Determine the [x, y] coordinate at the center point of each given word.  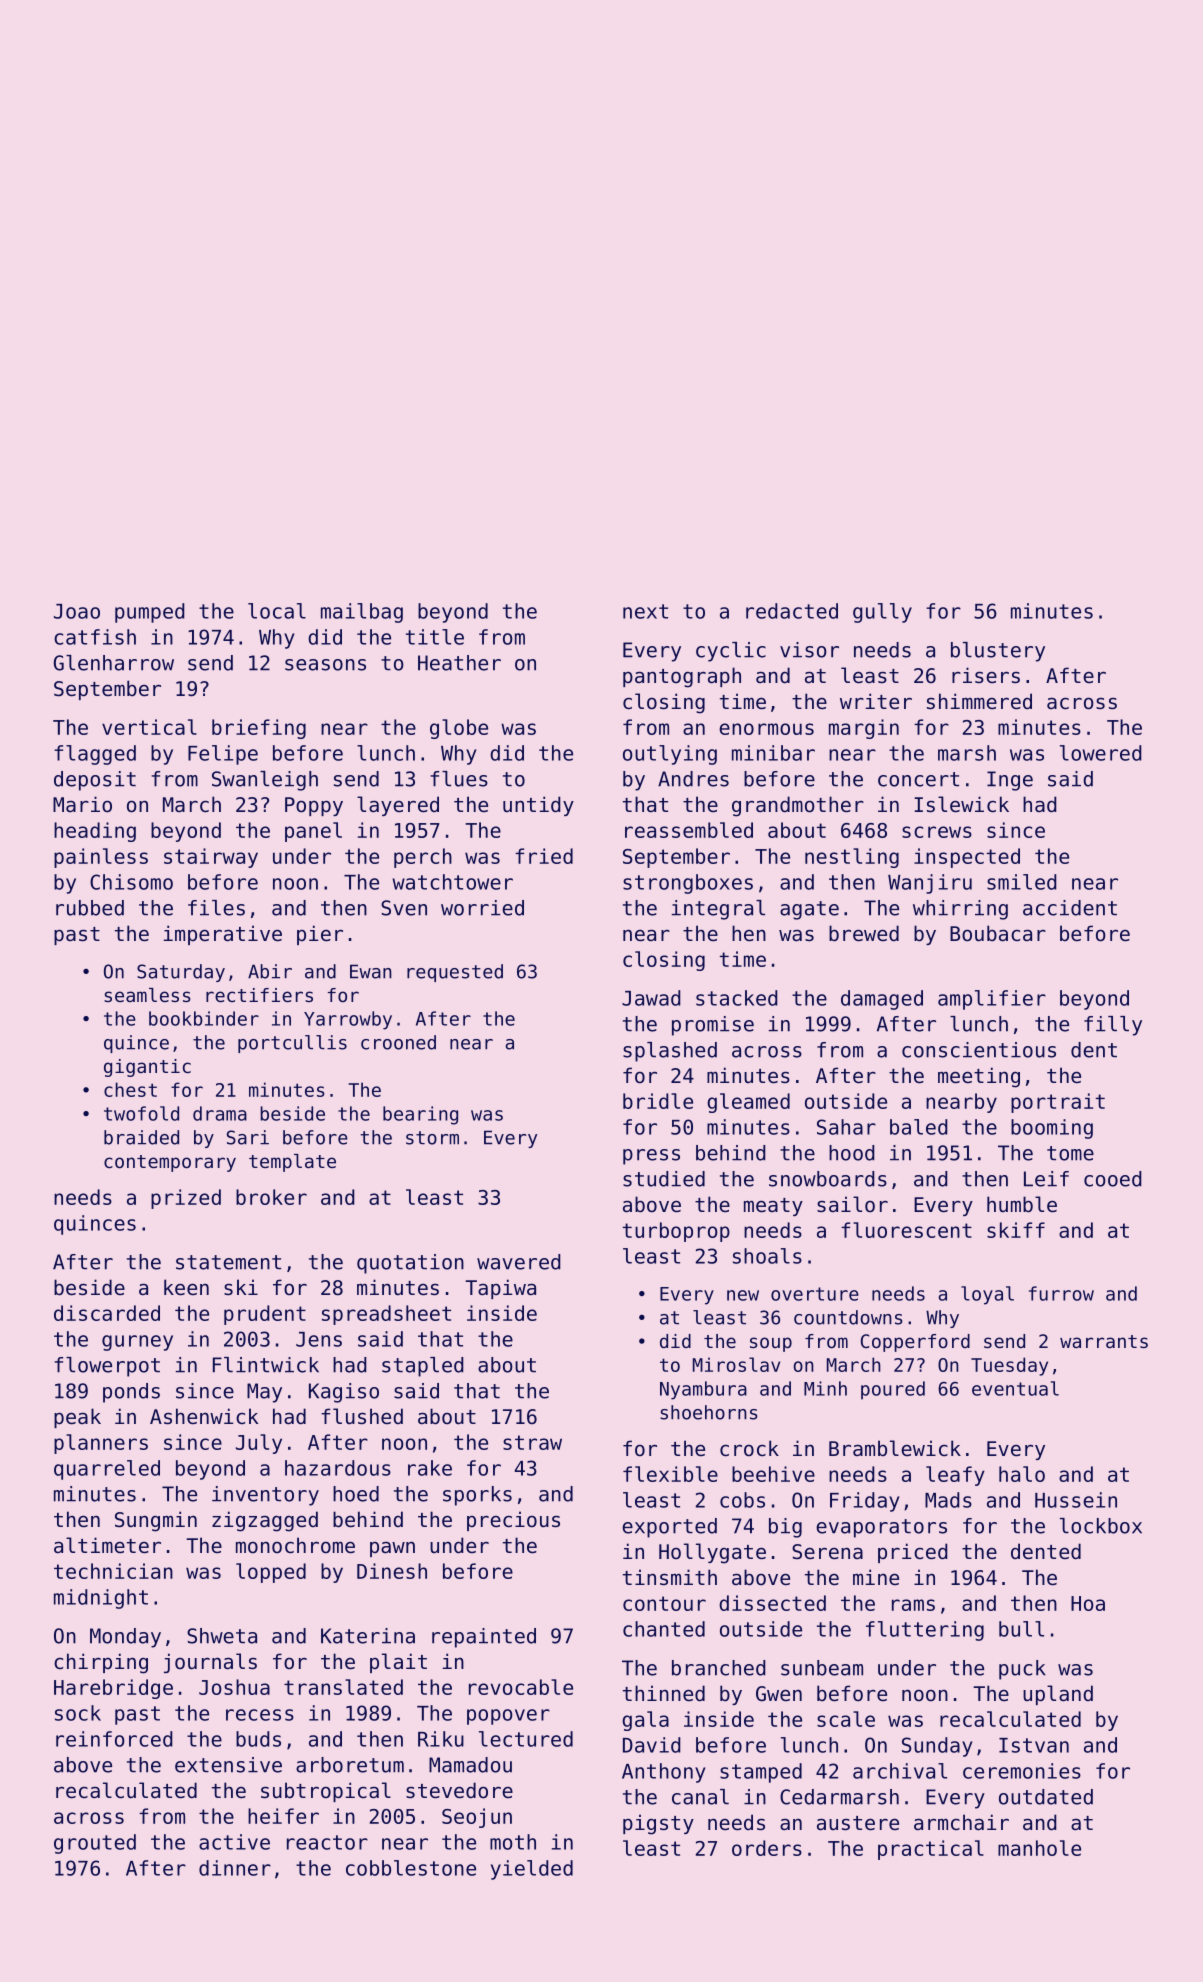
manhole [1039, 1848]
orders [767, 1848]
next [645, 611]
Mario [82, 804]
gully [882, 613]
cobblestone [411, 1868]
